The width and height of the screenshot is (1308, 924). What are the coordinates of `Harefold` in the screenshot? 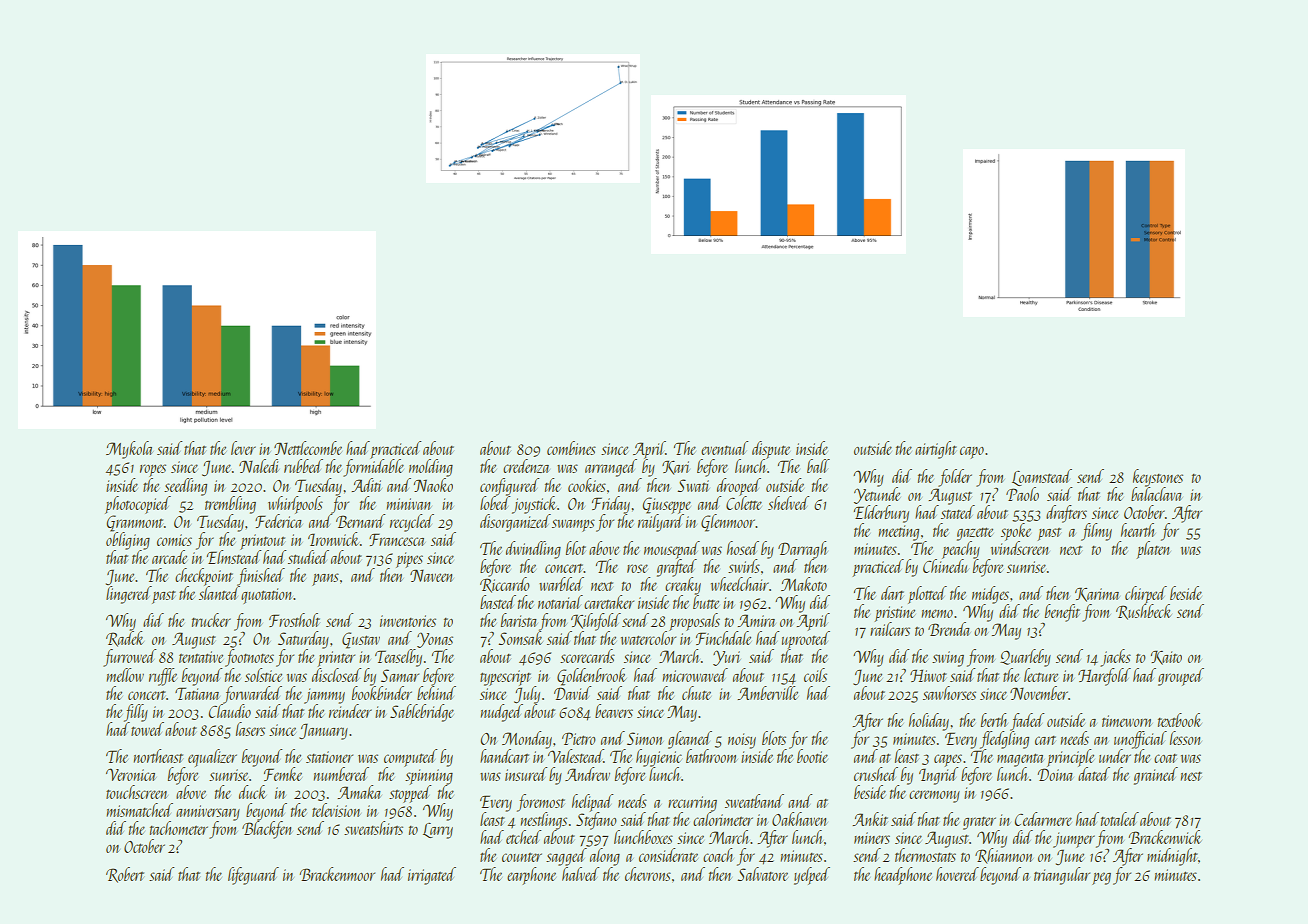 It's located at (1104, 677).
